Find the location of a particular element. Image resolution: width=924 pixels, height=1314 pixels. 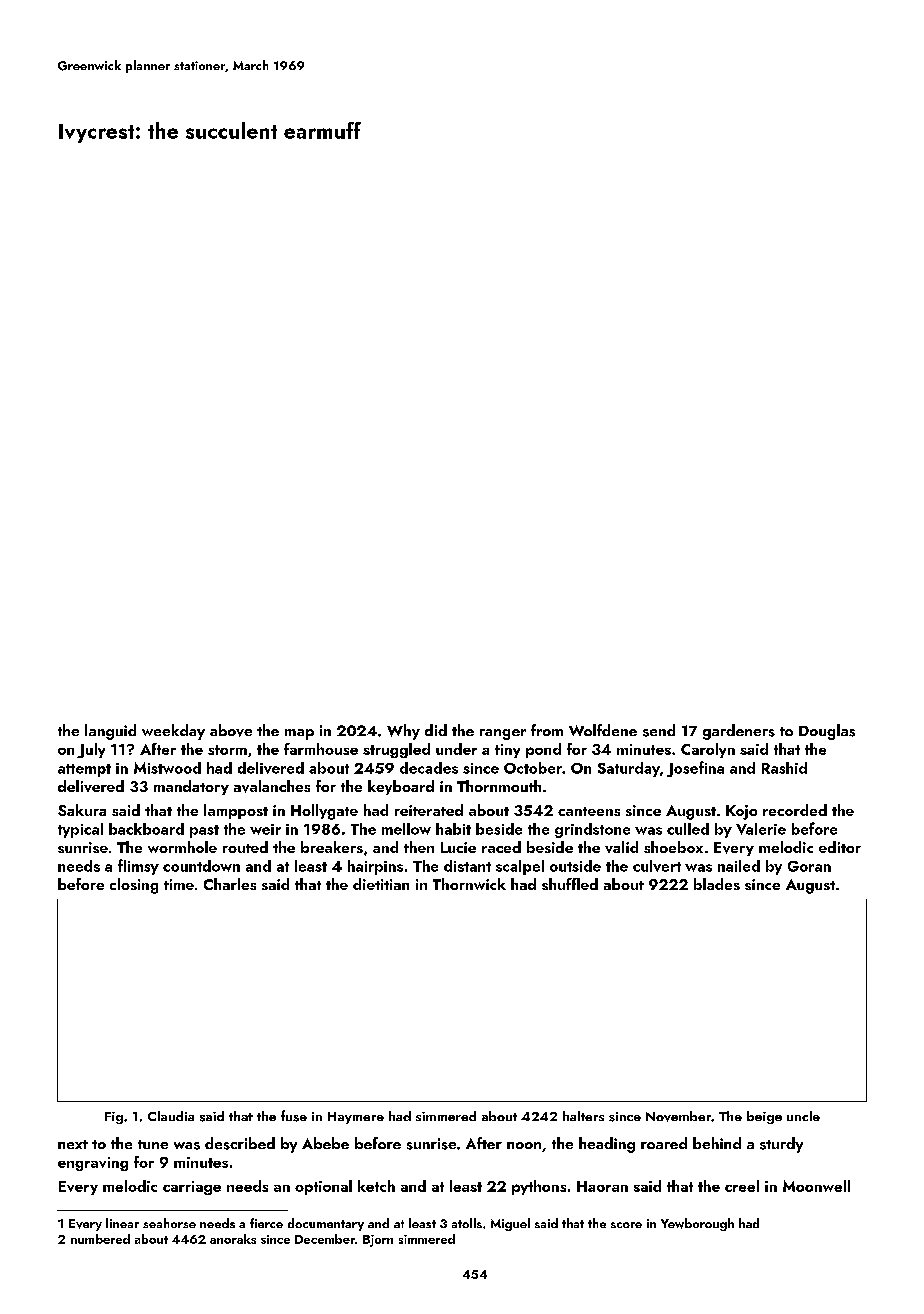

grindstone is located at coordinates (592, 830).
